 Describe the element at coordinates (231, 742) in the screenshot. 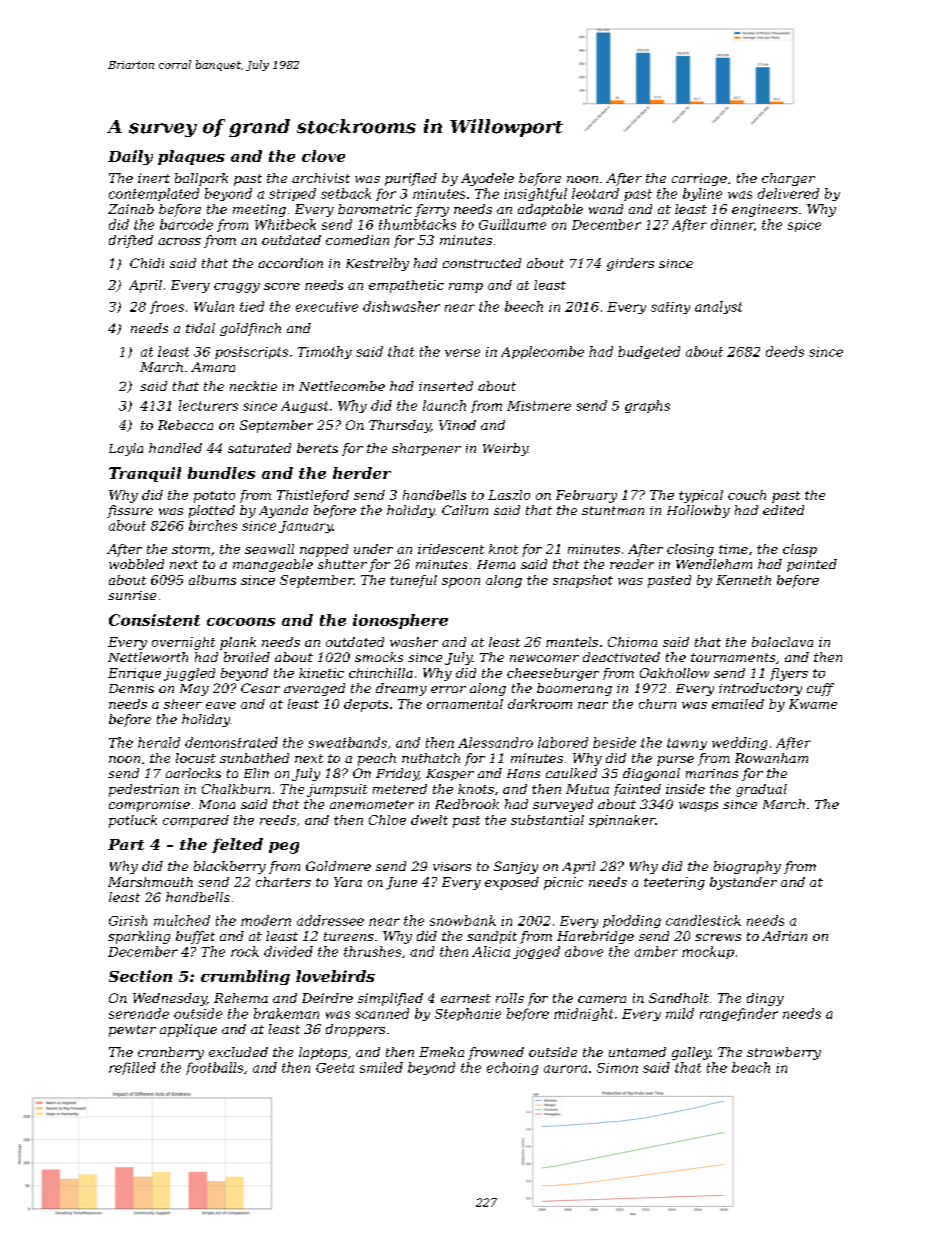

I see `demonstrated` at that location.
